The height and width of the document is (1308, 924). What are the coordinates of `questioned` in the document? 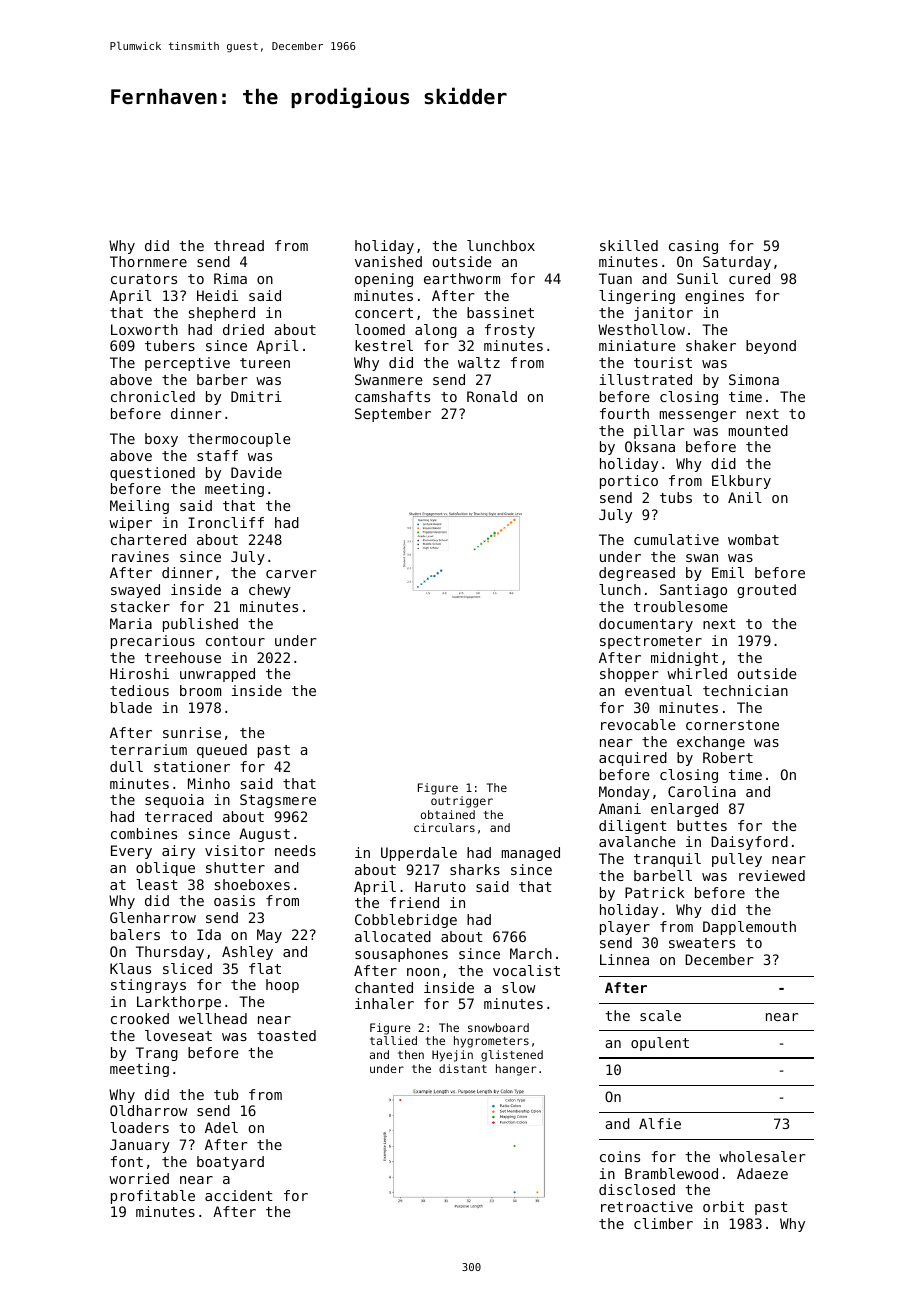 It's located at (152, 474).
